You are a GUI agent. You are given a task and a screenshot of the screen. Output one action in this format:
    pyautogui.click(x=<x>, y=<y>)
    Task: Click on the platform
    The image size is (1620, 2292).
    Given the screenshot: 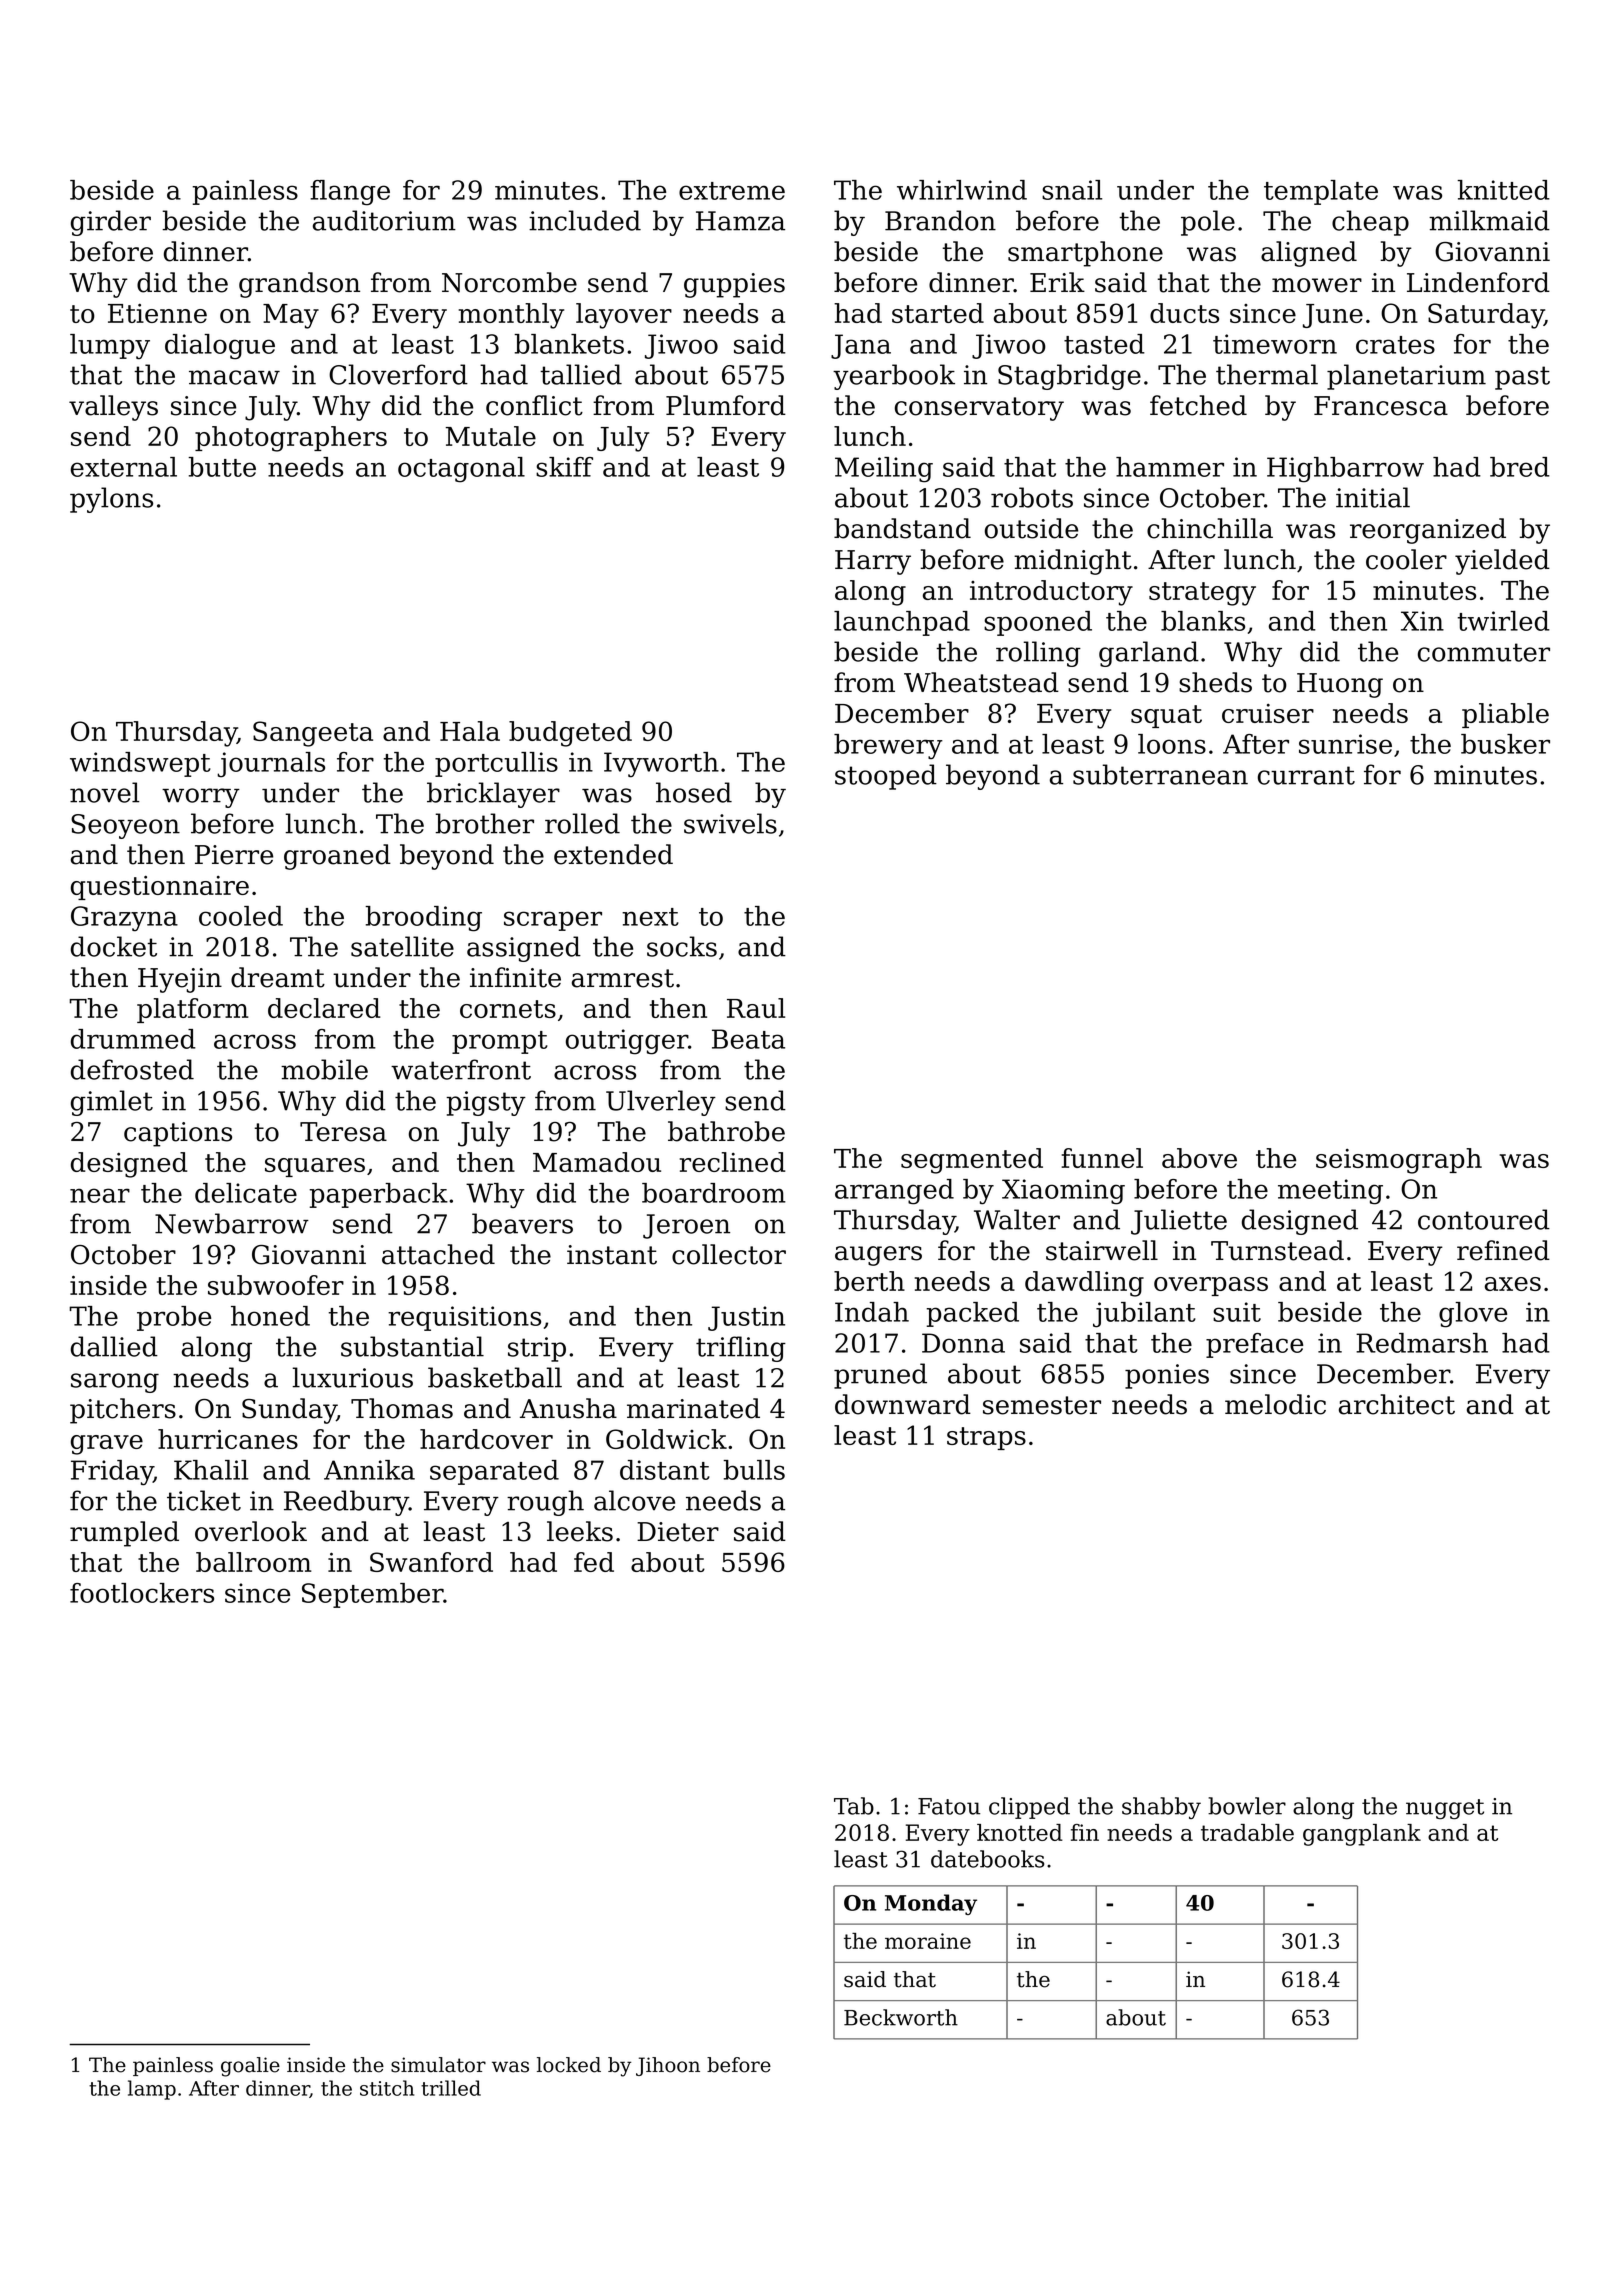 What is the action you would take?
    pyautogui.click(x=193, y=1010)
